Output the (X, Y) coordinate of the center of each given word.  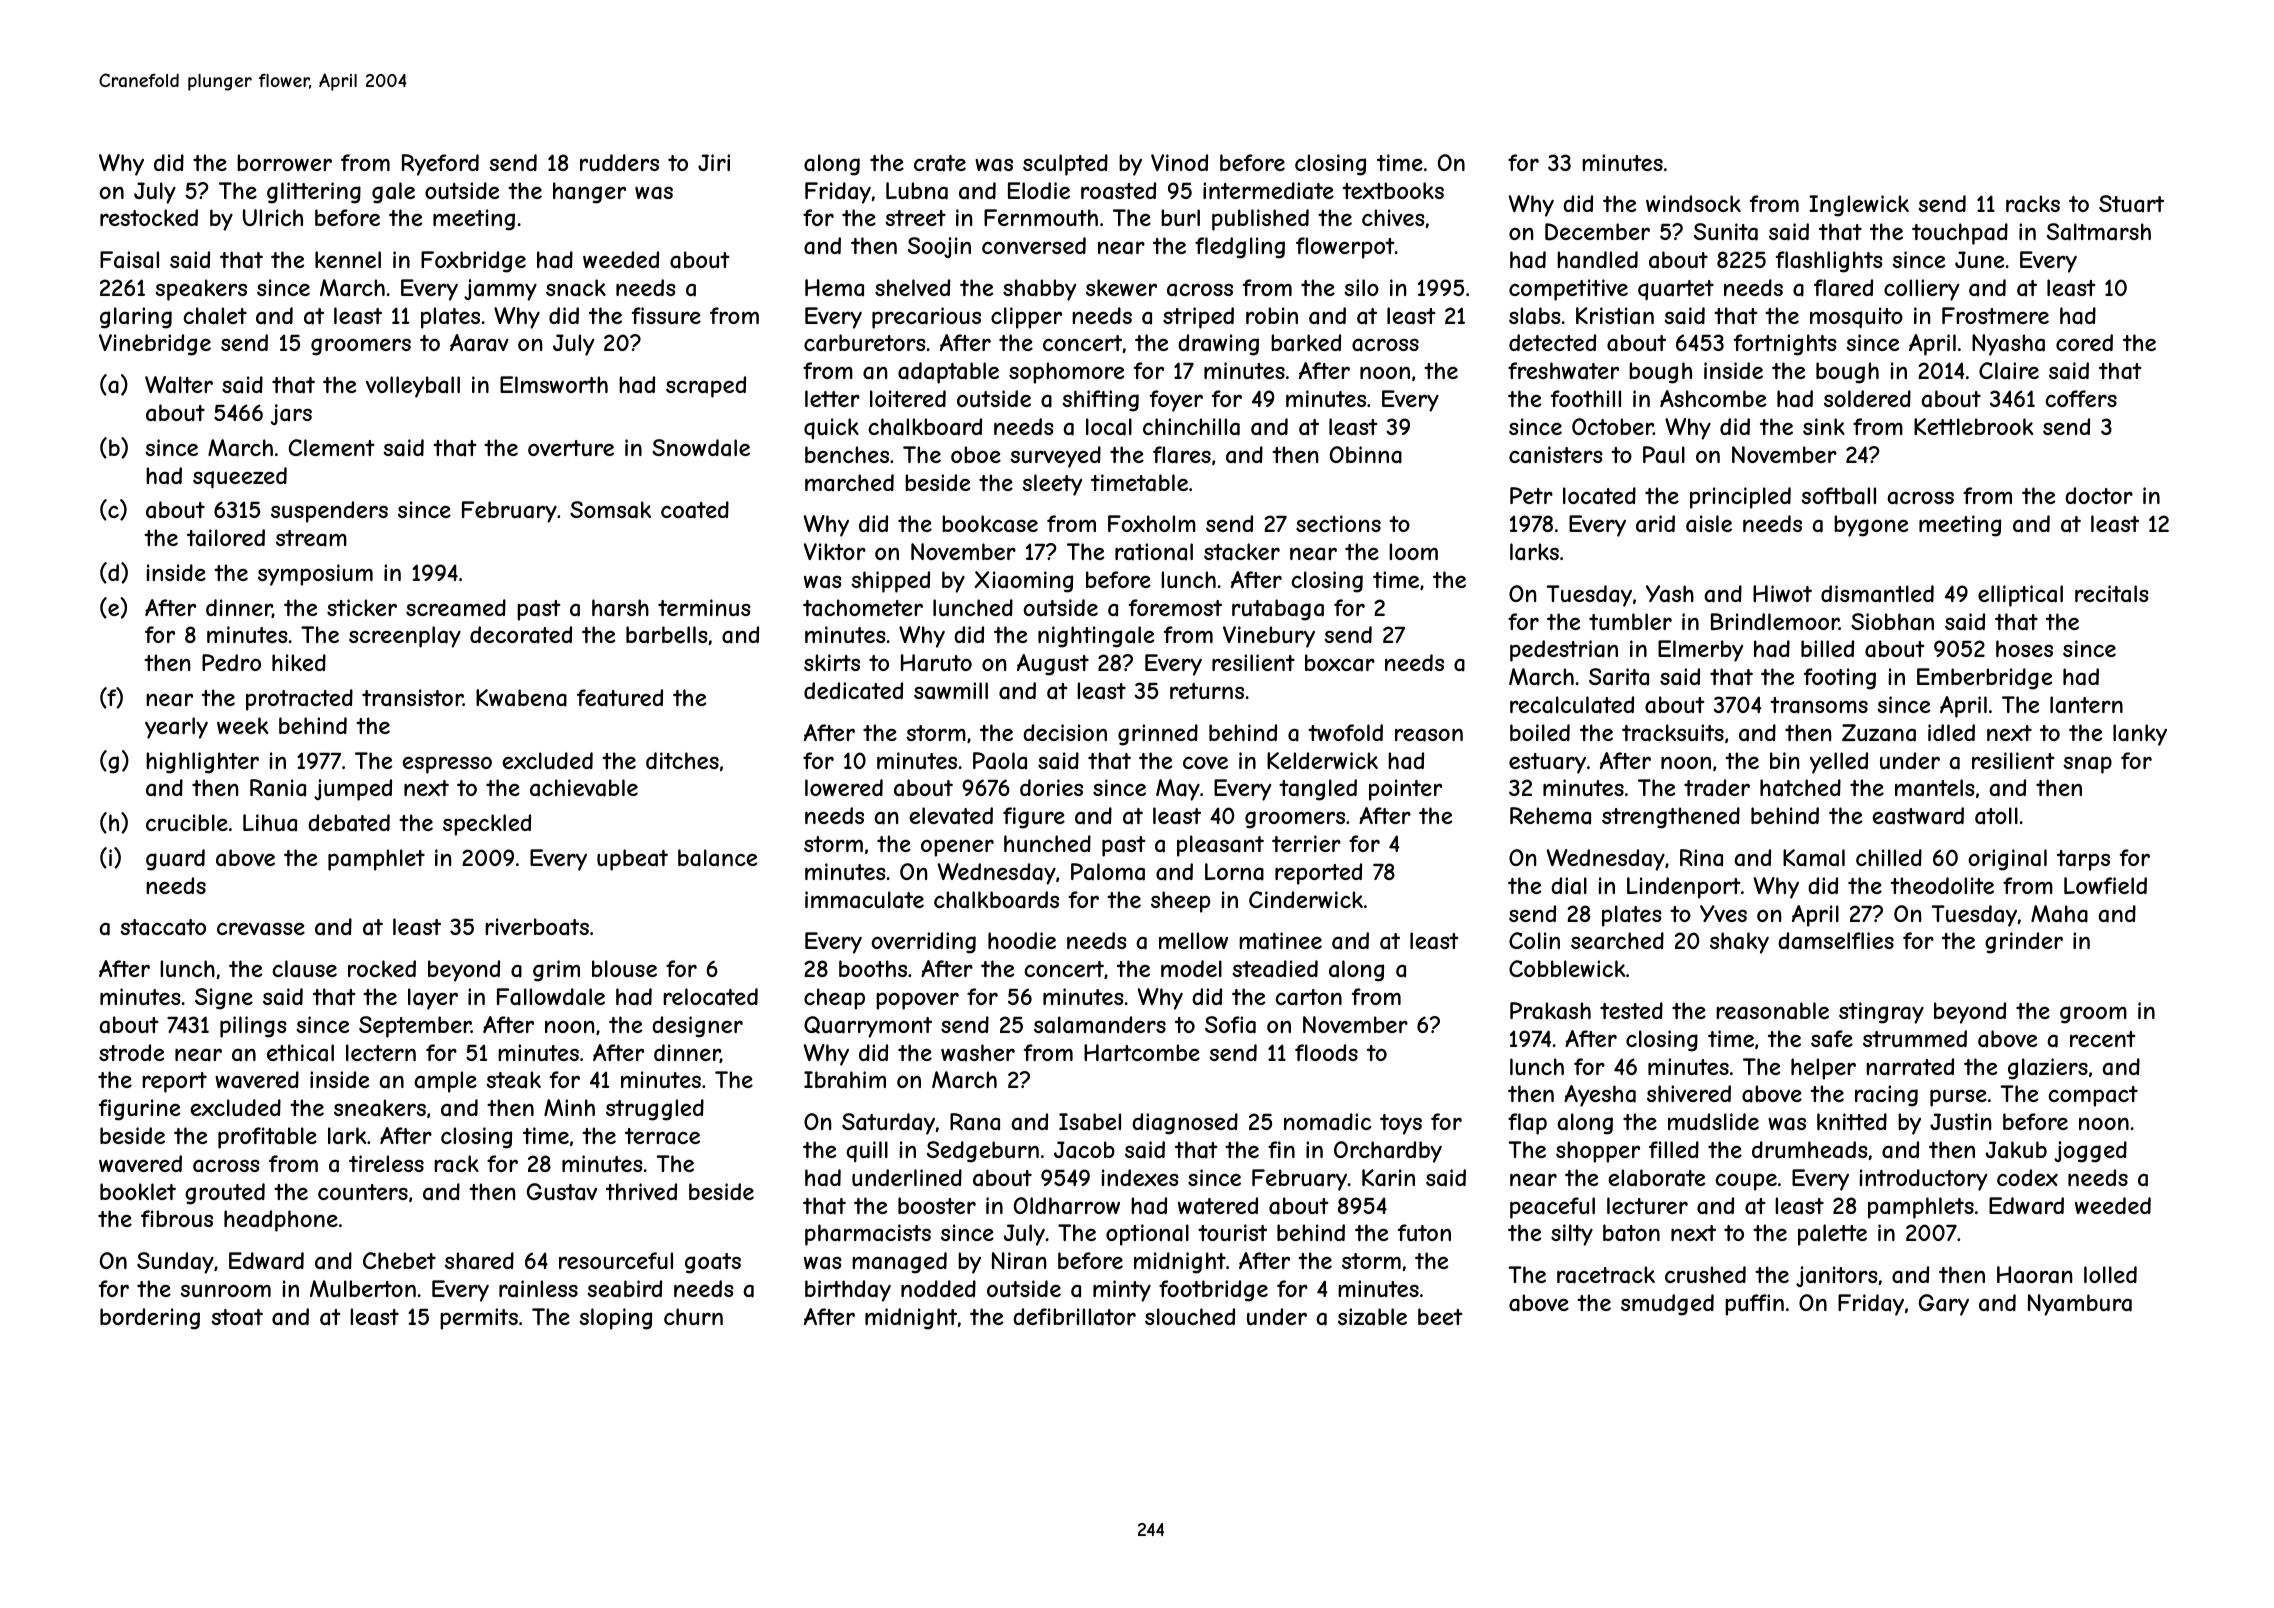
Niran (1019, 1261)
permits (479, 1319)
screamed (456, 608)
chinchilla (1191, 427)
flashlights (1829, 262)
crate (940, 163)
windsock (1693, 203)
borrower (284, 162)
